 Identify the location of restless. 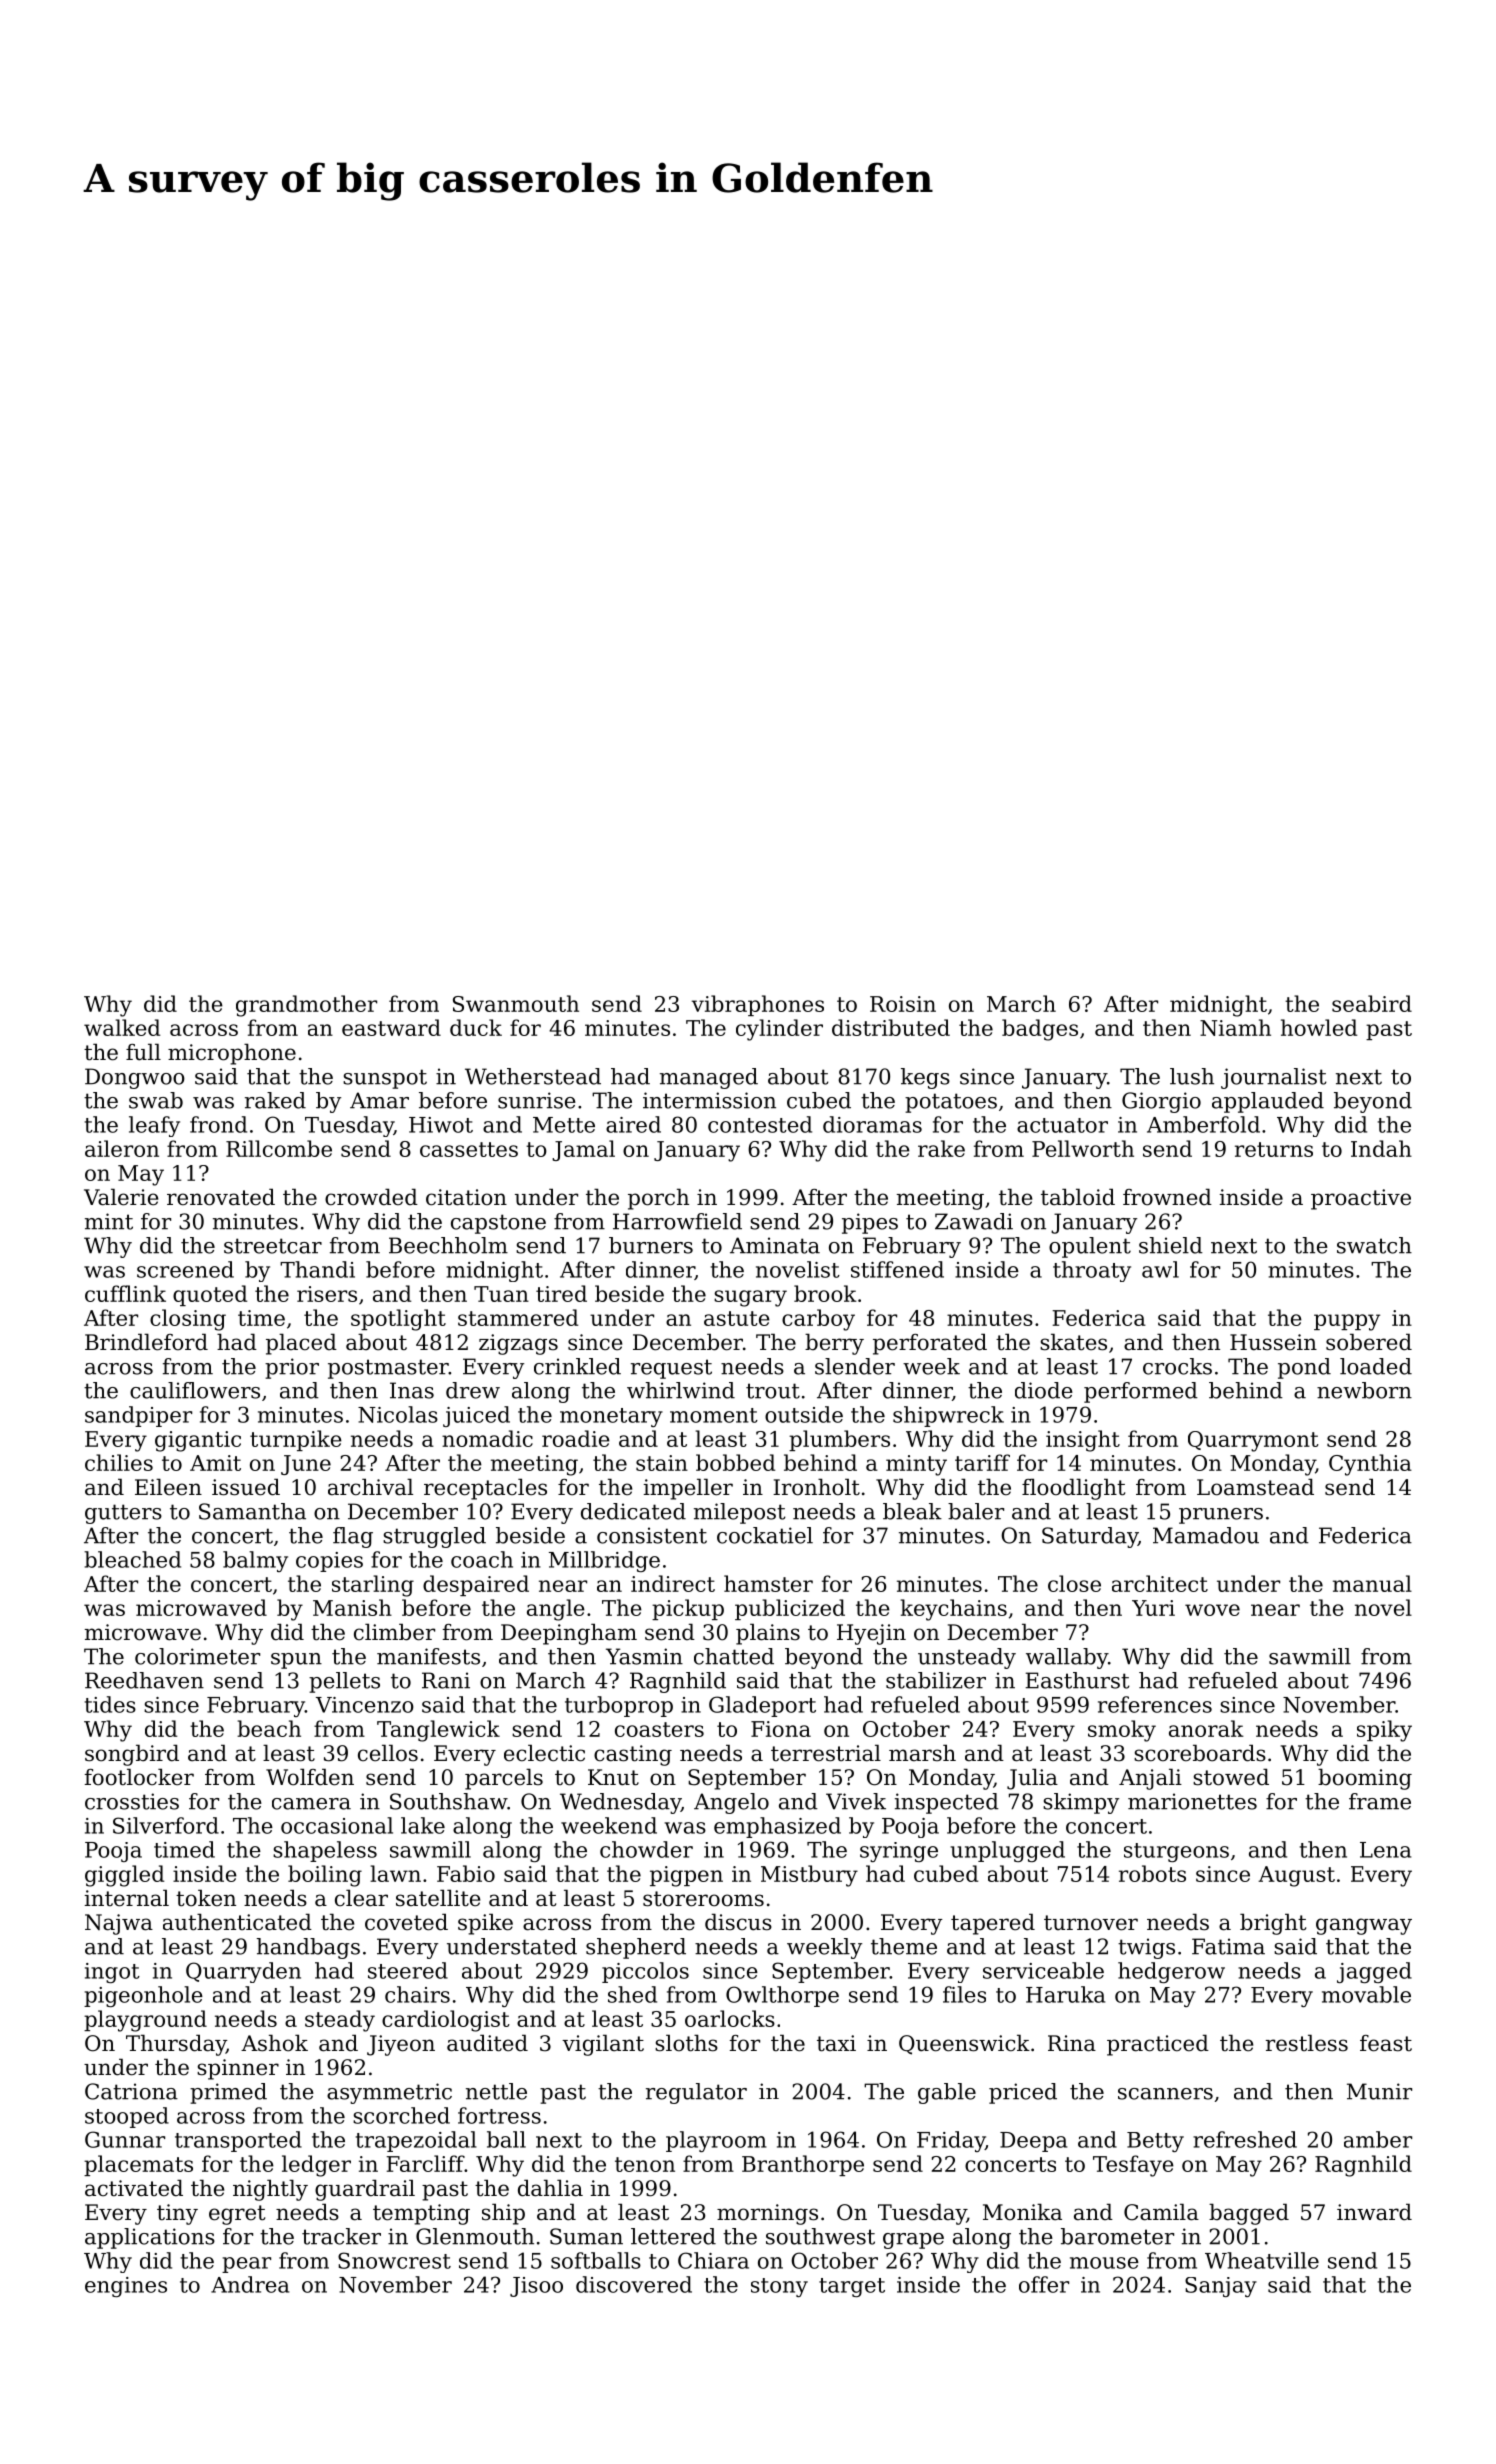
(1307, 2043).
